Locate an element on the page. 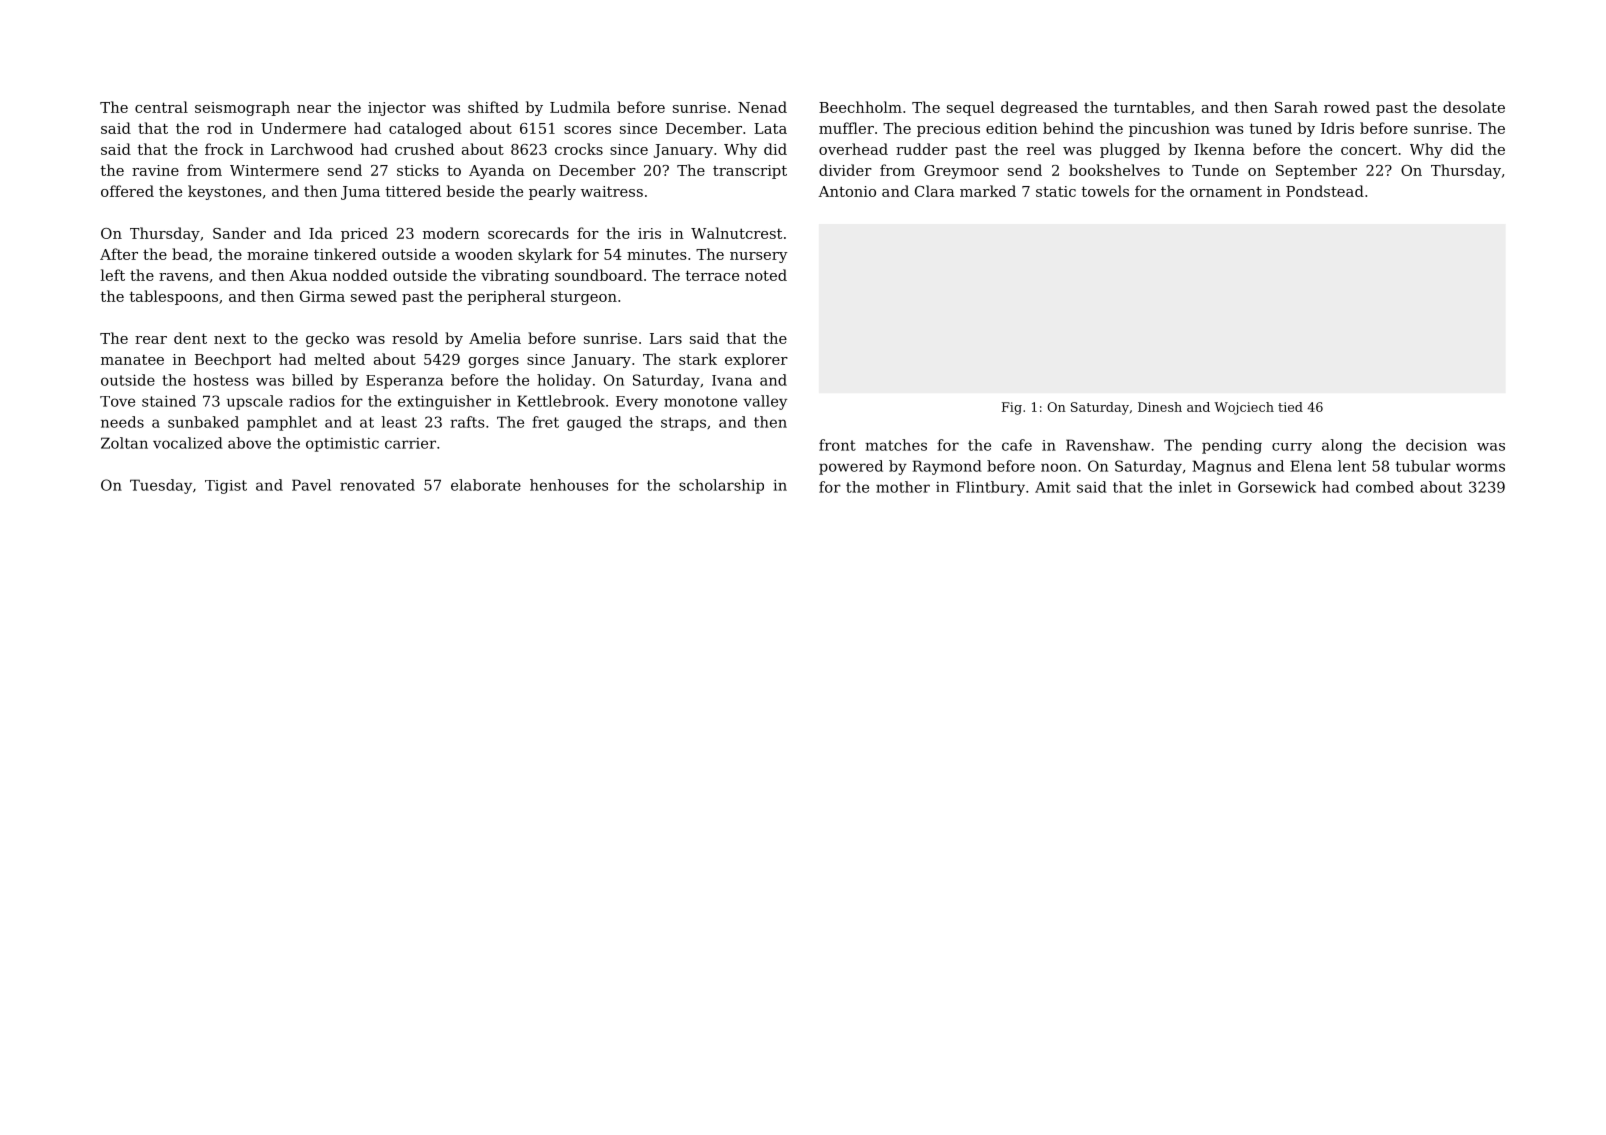 The height and width of the page is (1135, 1606). sequel is located at coordinates (970, 108).
